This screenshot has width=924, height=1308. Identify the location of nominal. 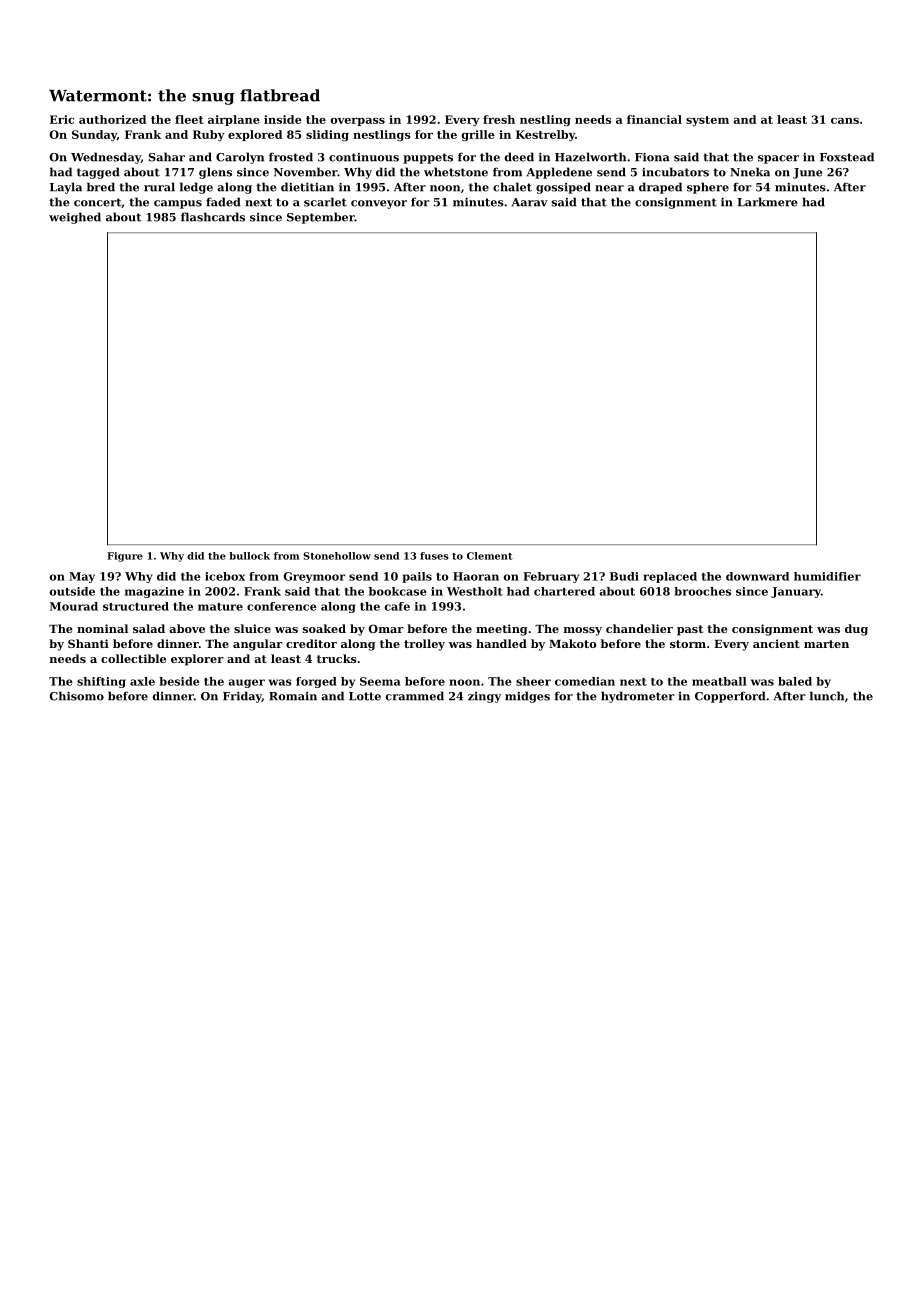
(102, 628).
